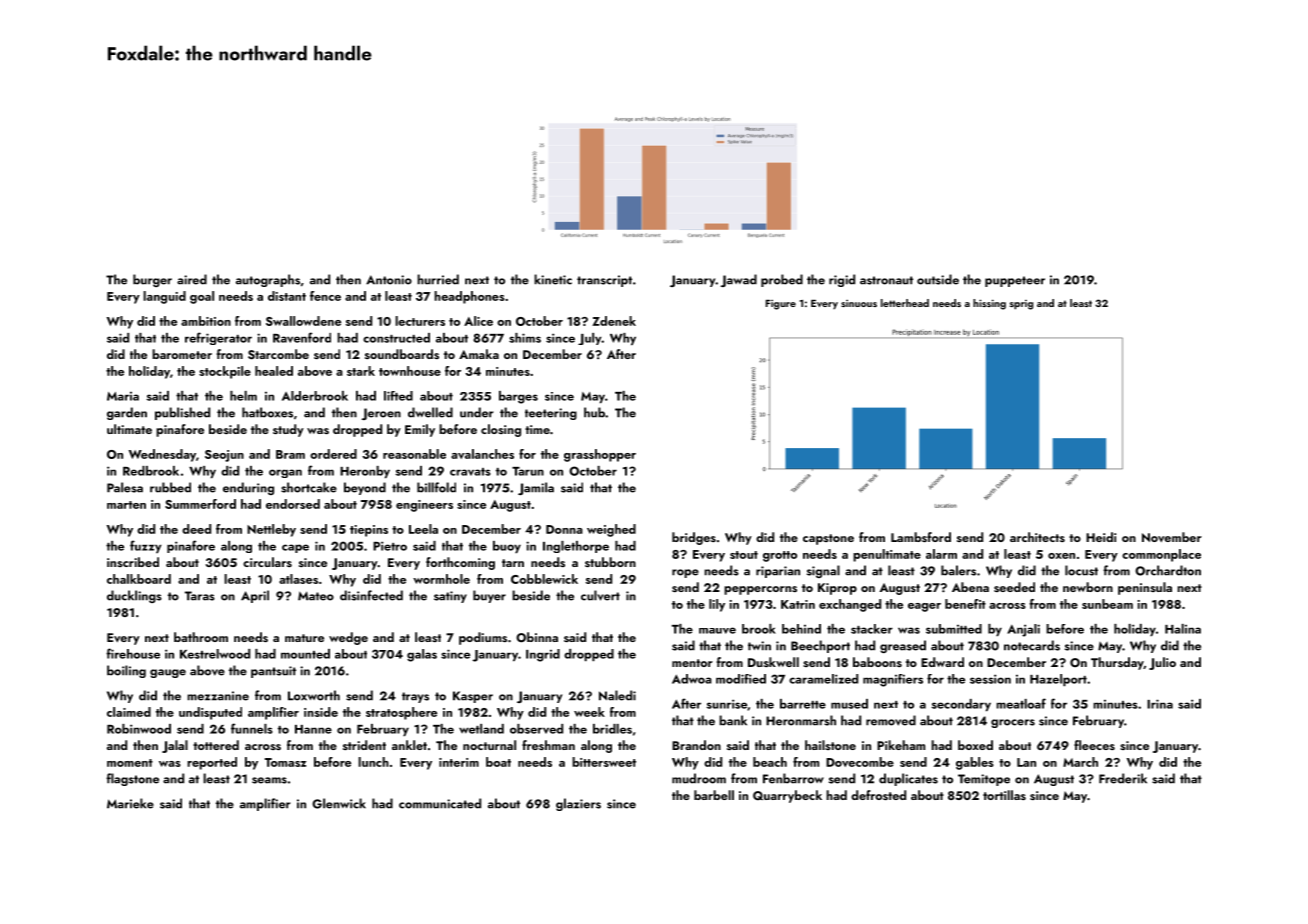  What do you see at coordinates (303, 321) in the screenshot?
I see `Swallowdene` at bounding box center [303, 321].
